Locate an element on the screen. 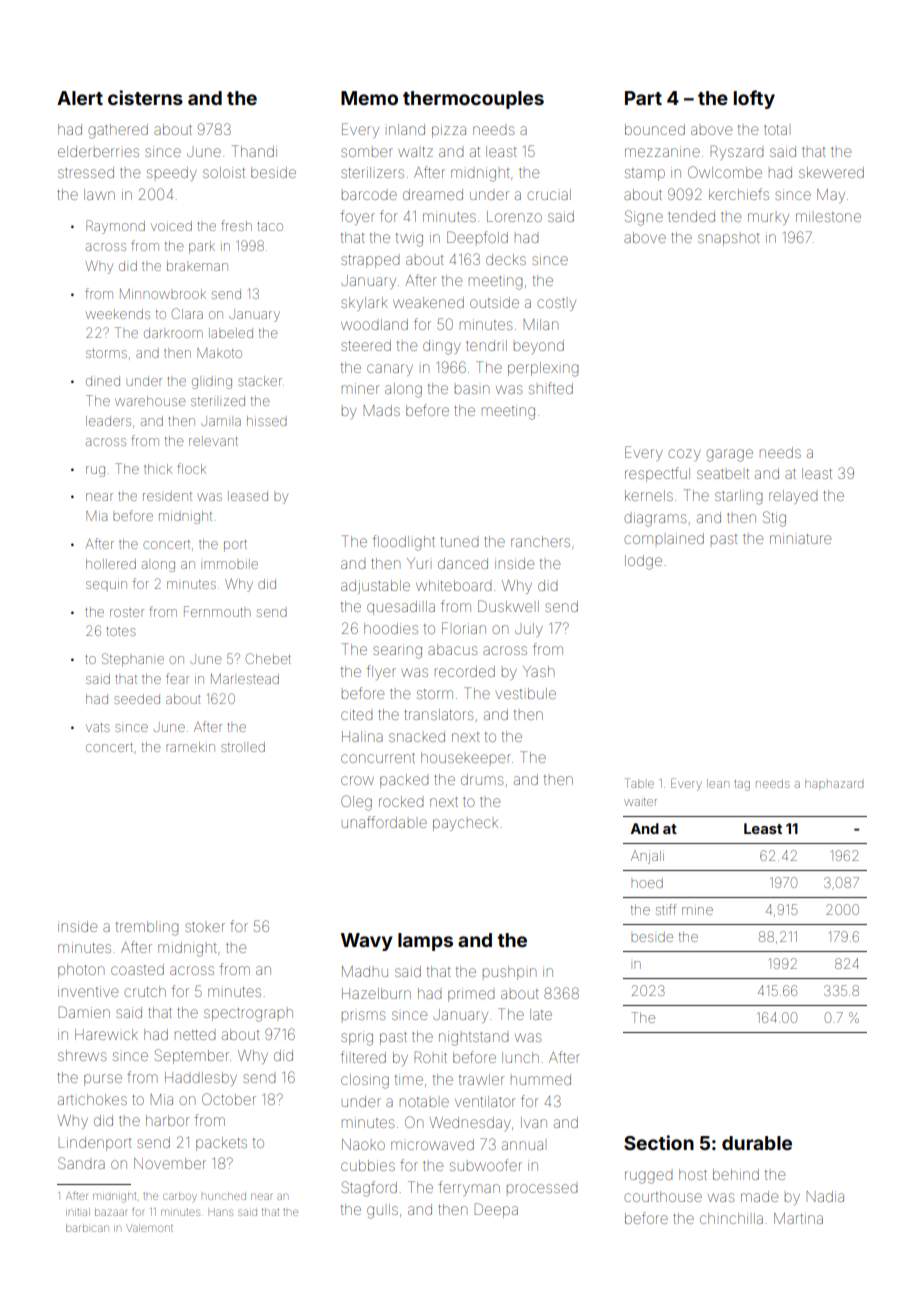 The image size is (924, 1308). sequin is located at coordinates (106, 585).
